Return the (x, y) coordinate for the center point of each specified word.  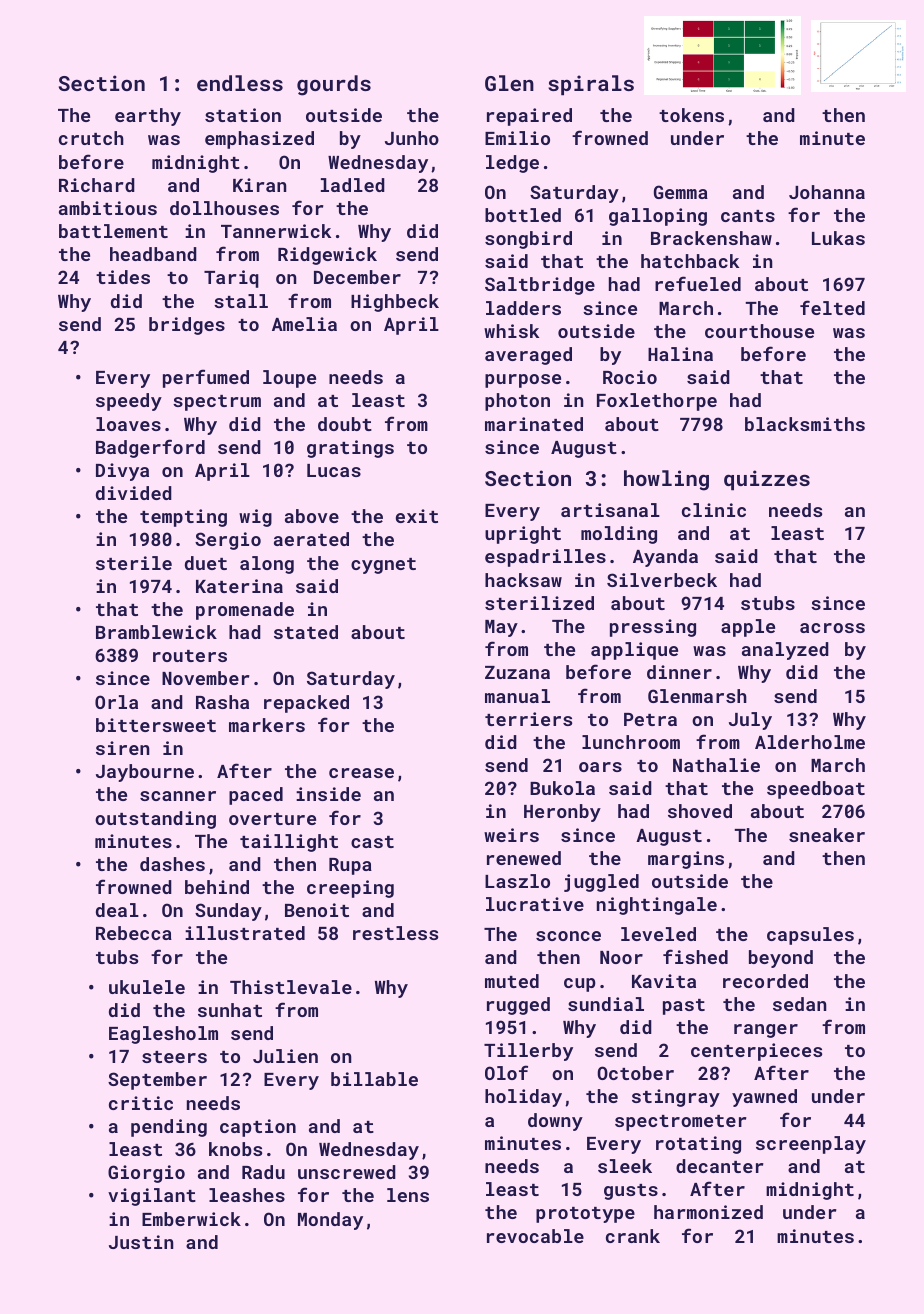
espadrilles (545, 558)
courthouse (759, 331)
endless (240, 83)
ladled (353, 185)
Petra (650, 719)
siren (123, 748)
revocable (535, 1236)
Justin (141, 1242)
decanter (720, 1166)
